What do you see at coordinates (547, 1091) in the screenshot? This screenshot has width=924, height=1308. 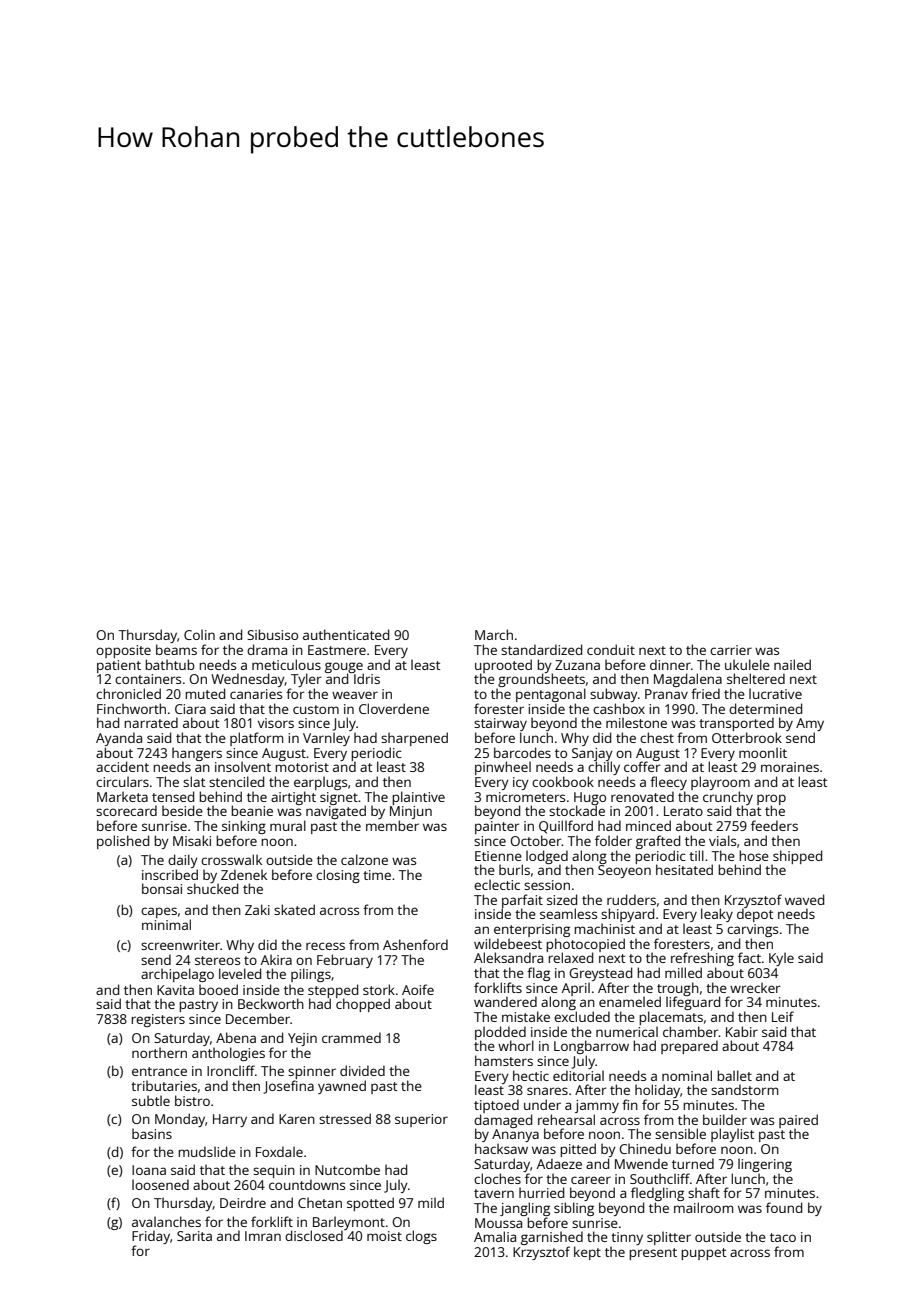 I see `snares` at bounding box center [547, 1091].
